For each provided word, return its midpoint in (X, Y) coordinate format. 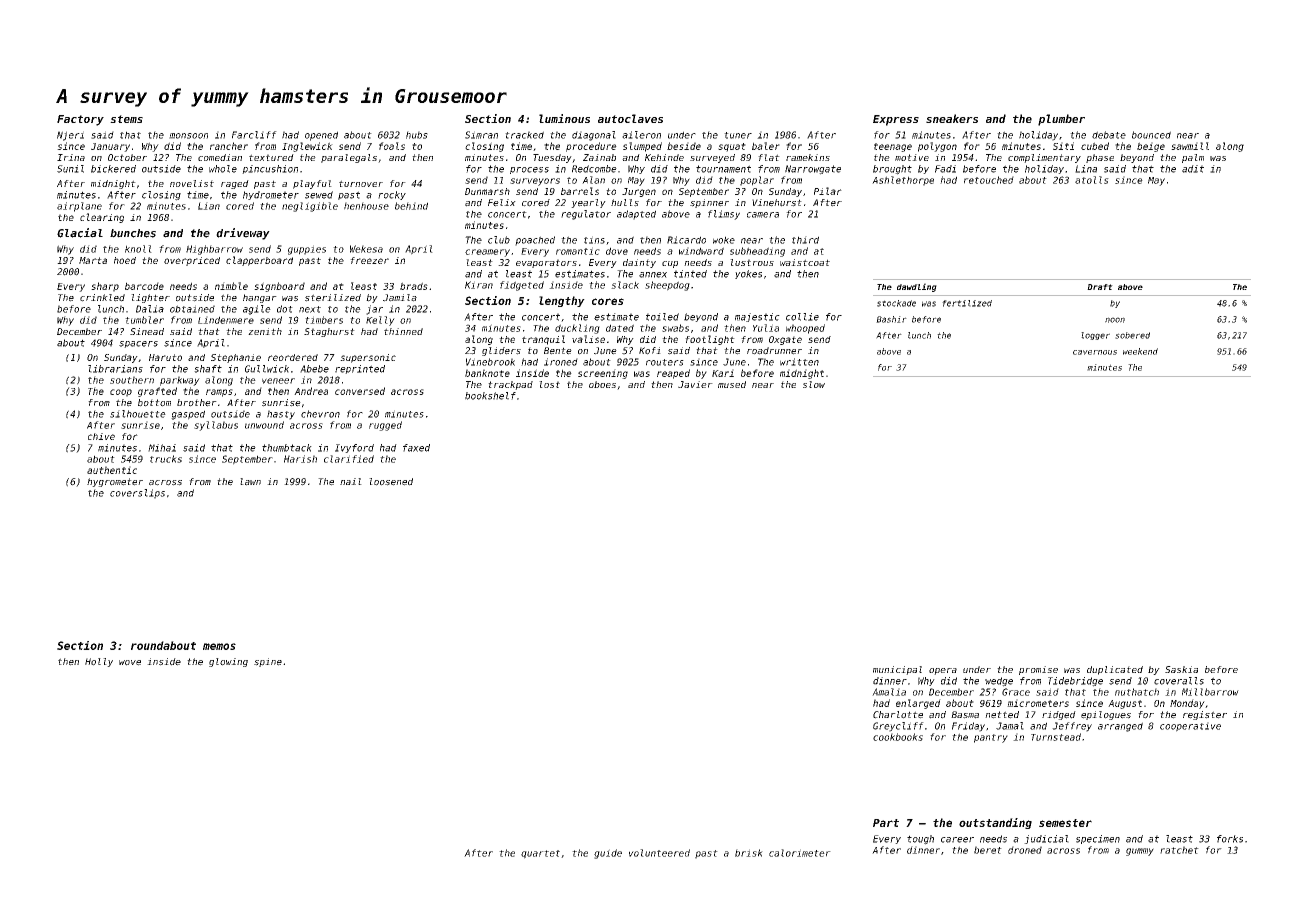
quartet (540, 854)
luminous (564, 118)
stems (126, 119)
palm (1193, 158)
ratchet (1179, 850)
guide (608, 854)
